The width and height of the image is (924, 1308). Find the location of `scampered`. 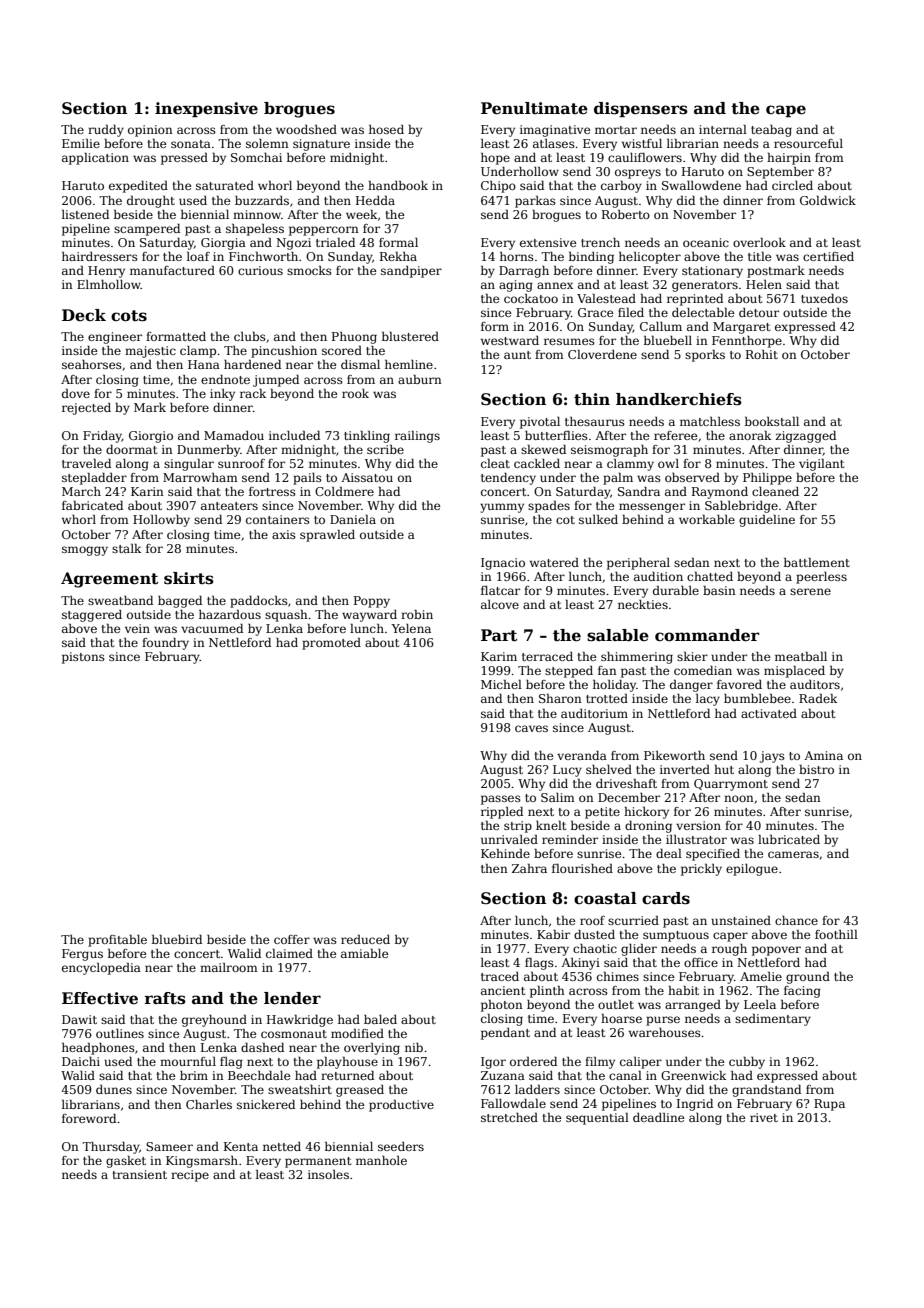

scampered is located at coordinates (147, 230).
